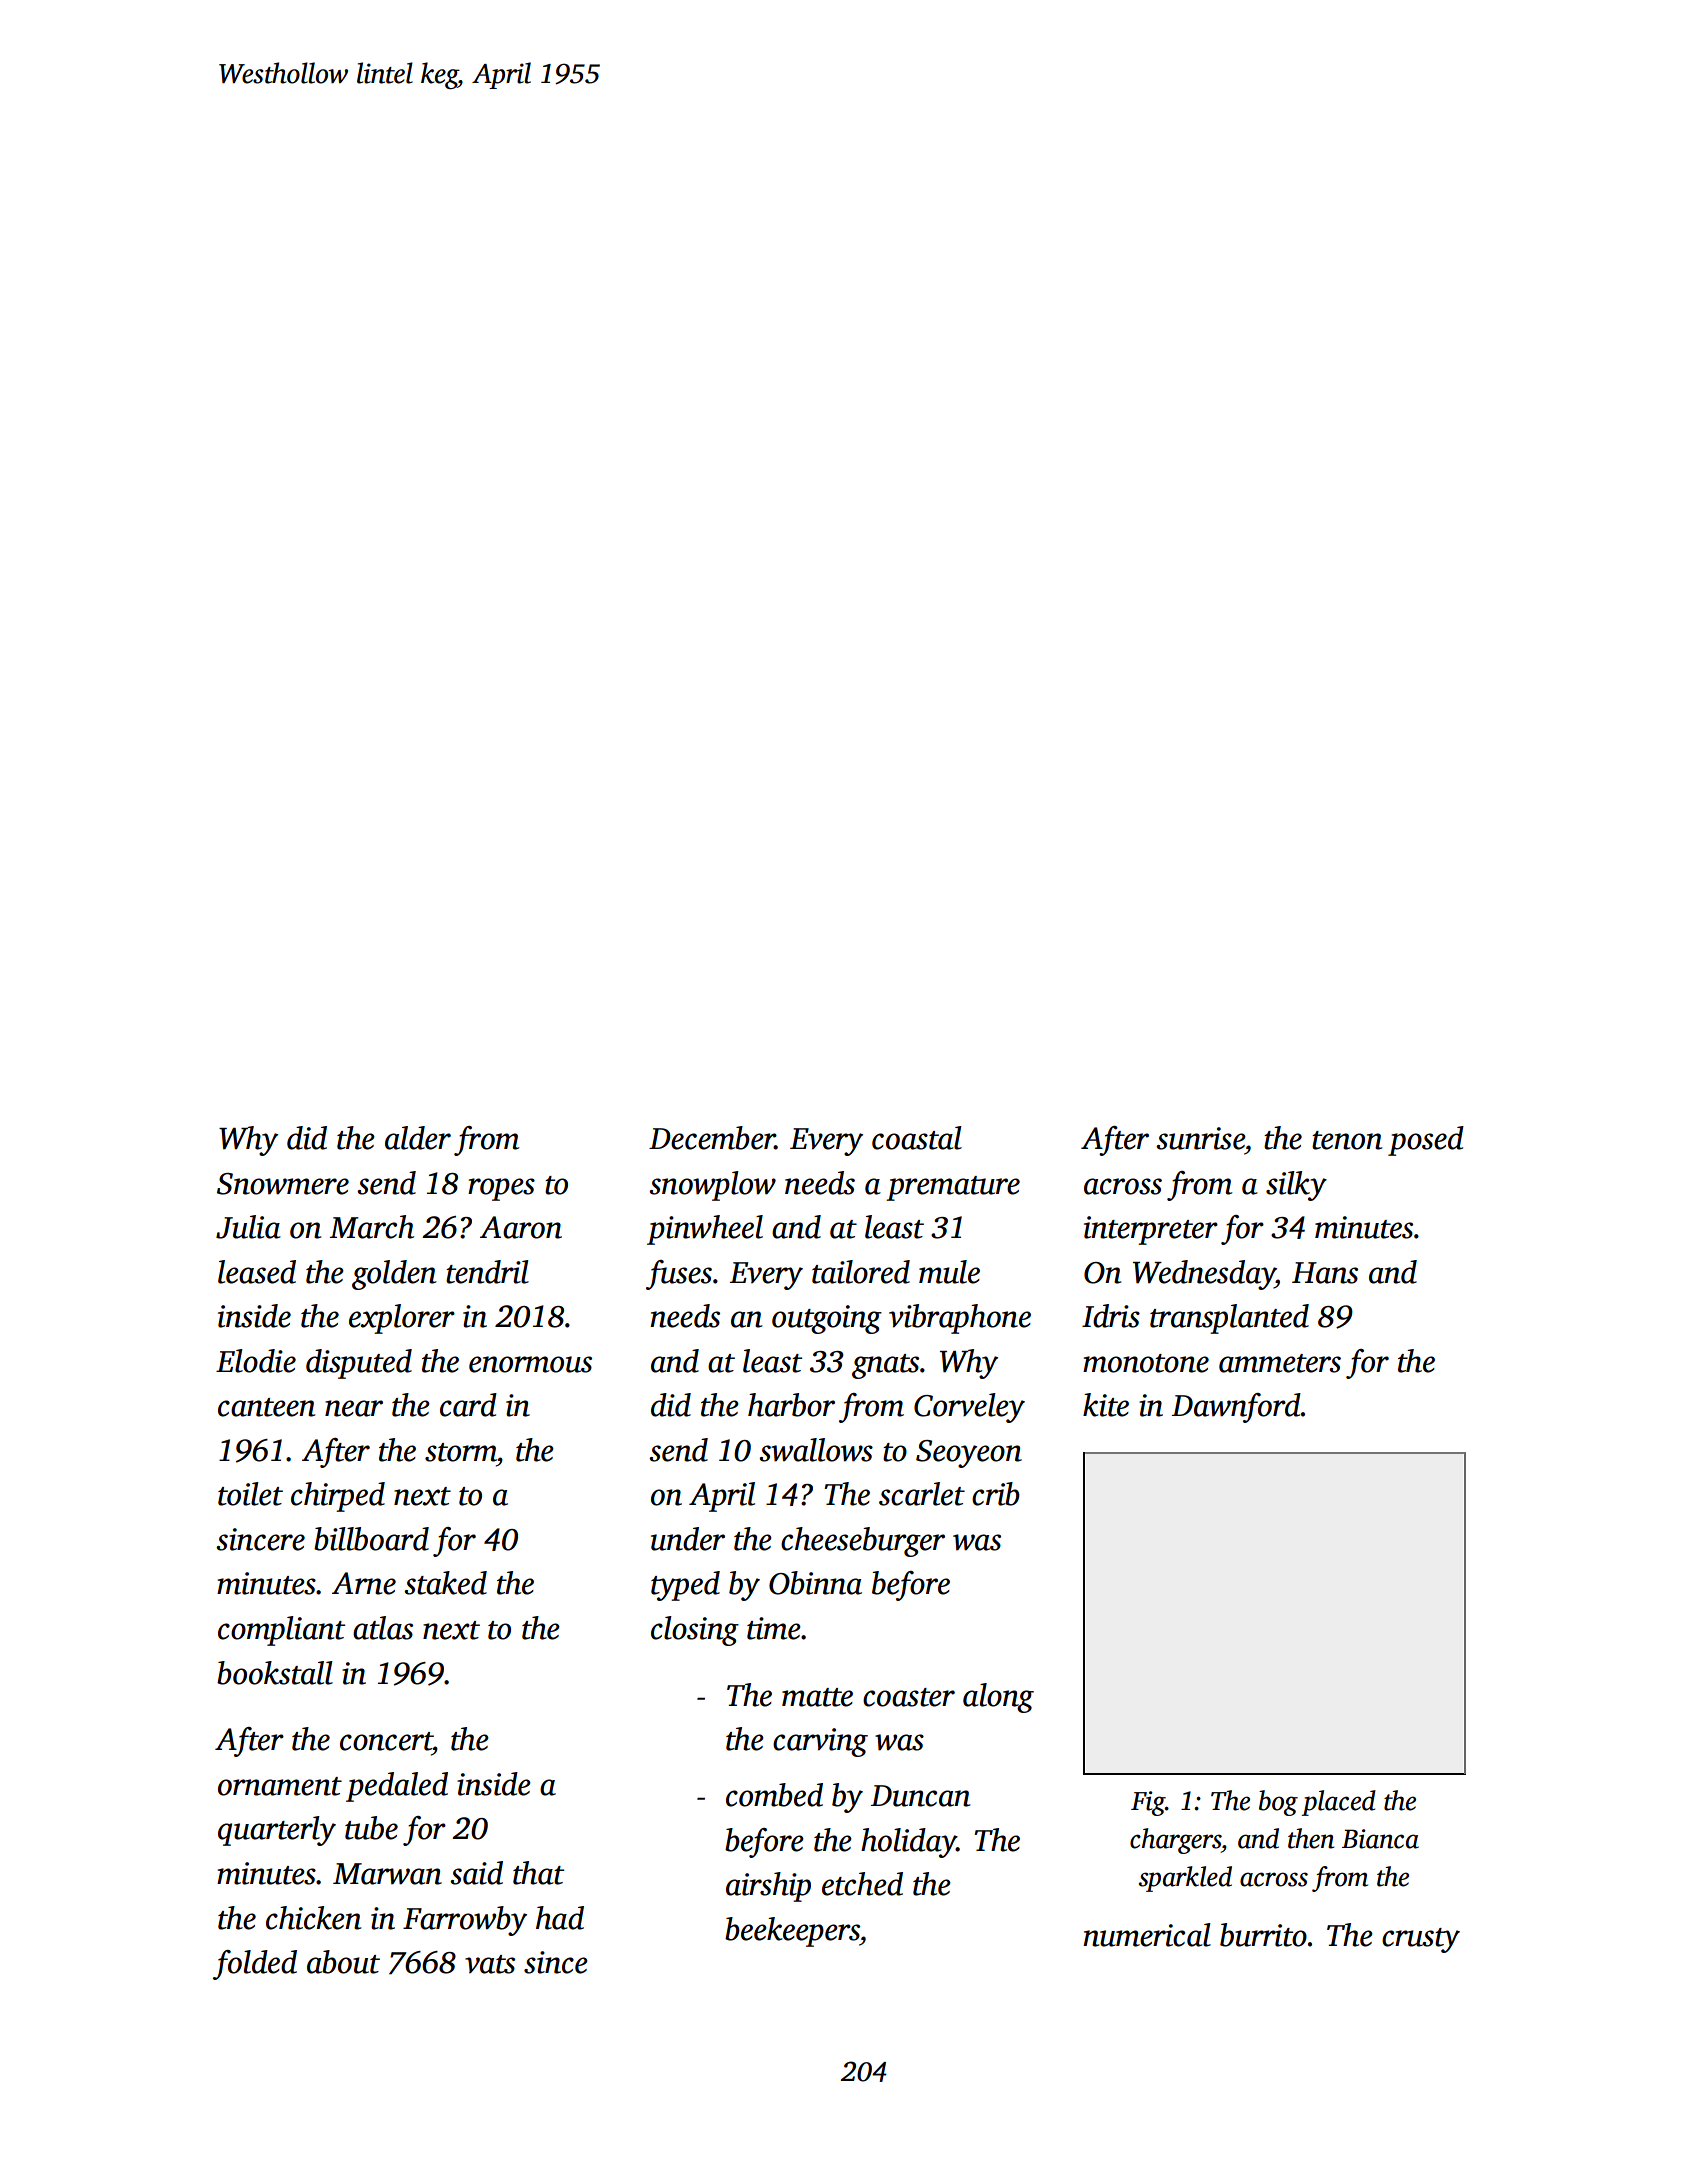  What do you see at coordinates (688, 1539) in the document?
I see `under` at bounding box center [688, 1539].
